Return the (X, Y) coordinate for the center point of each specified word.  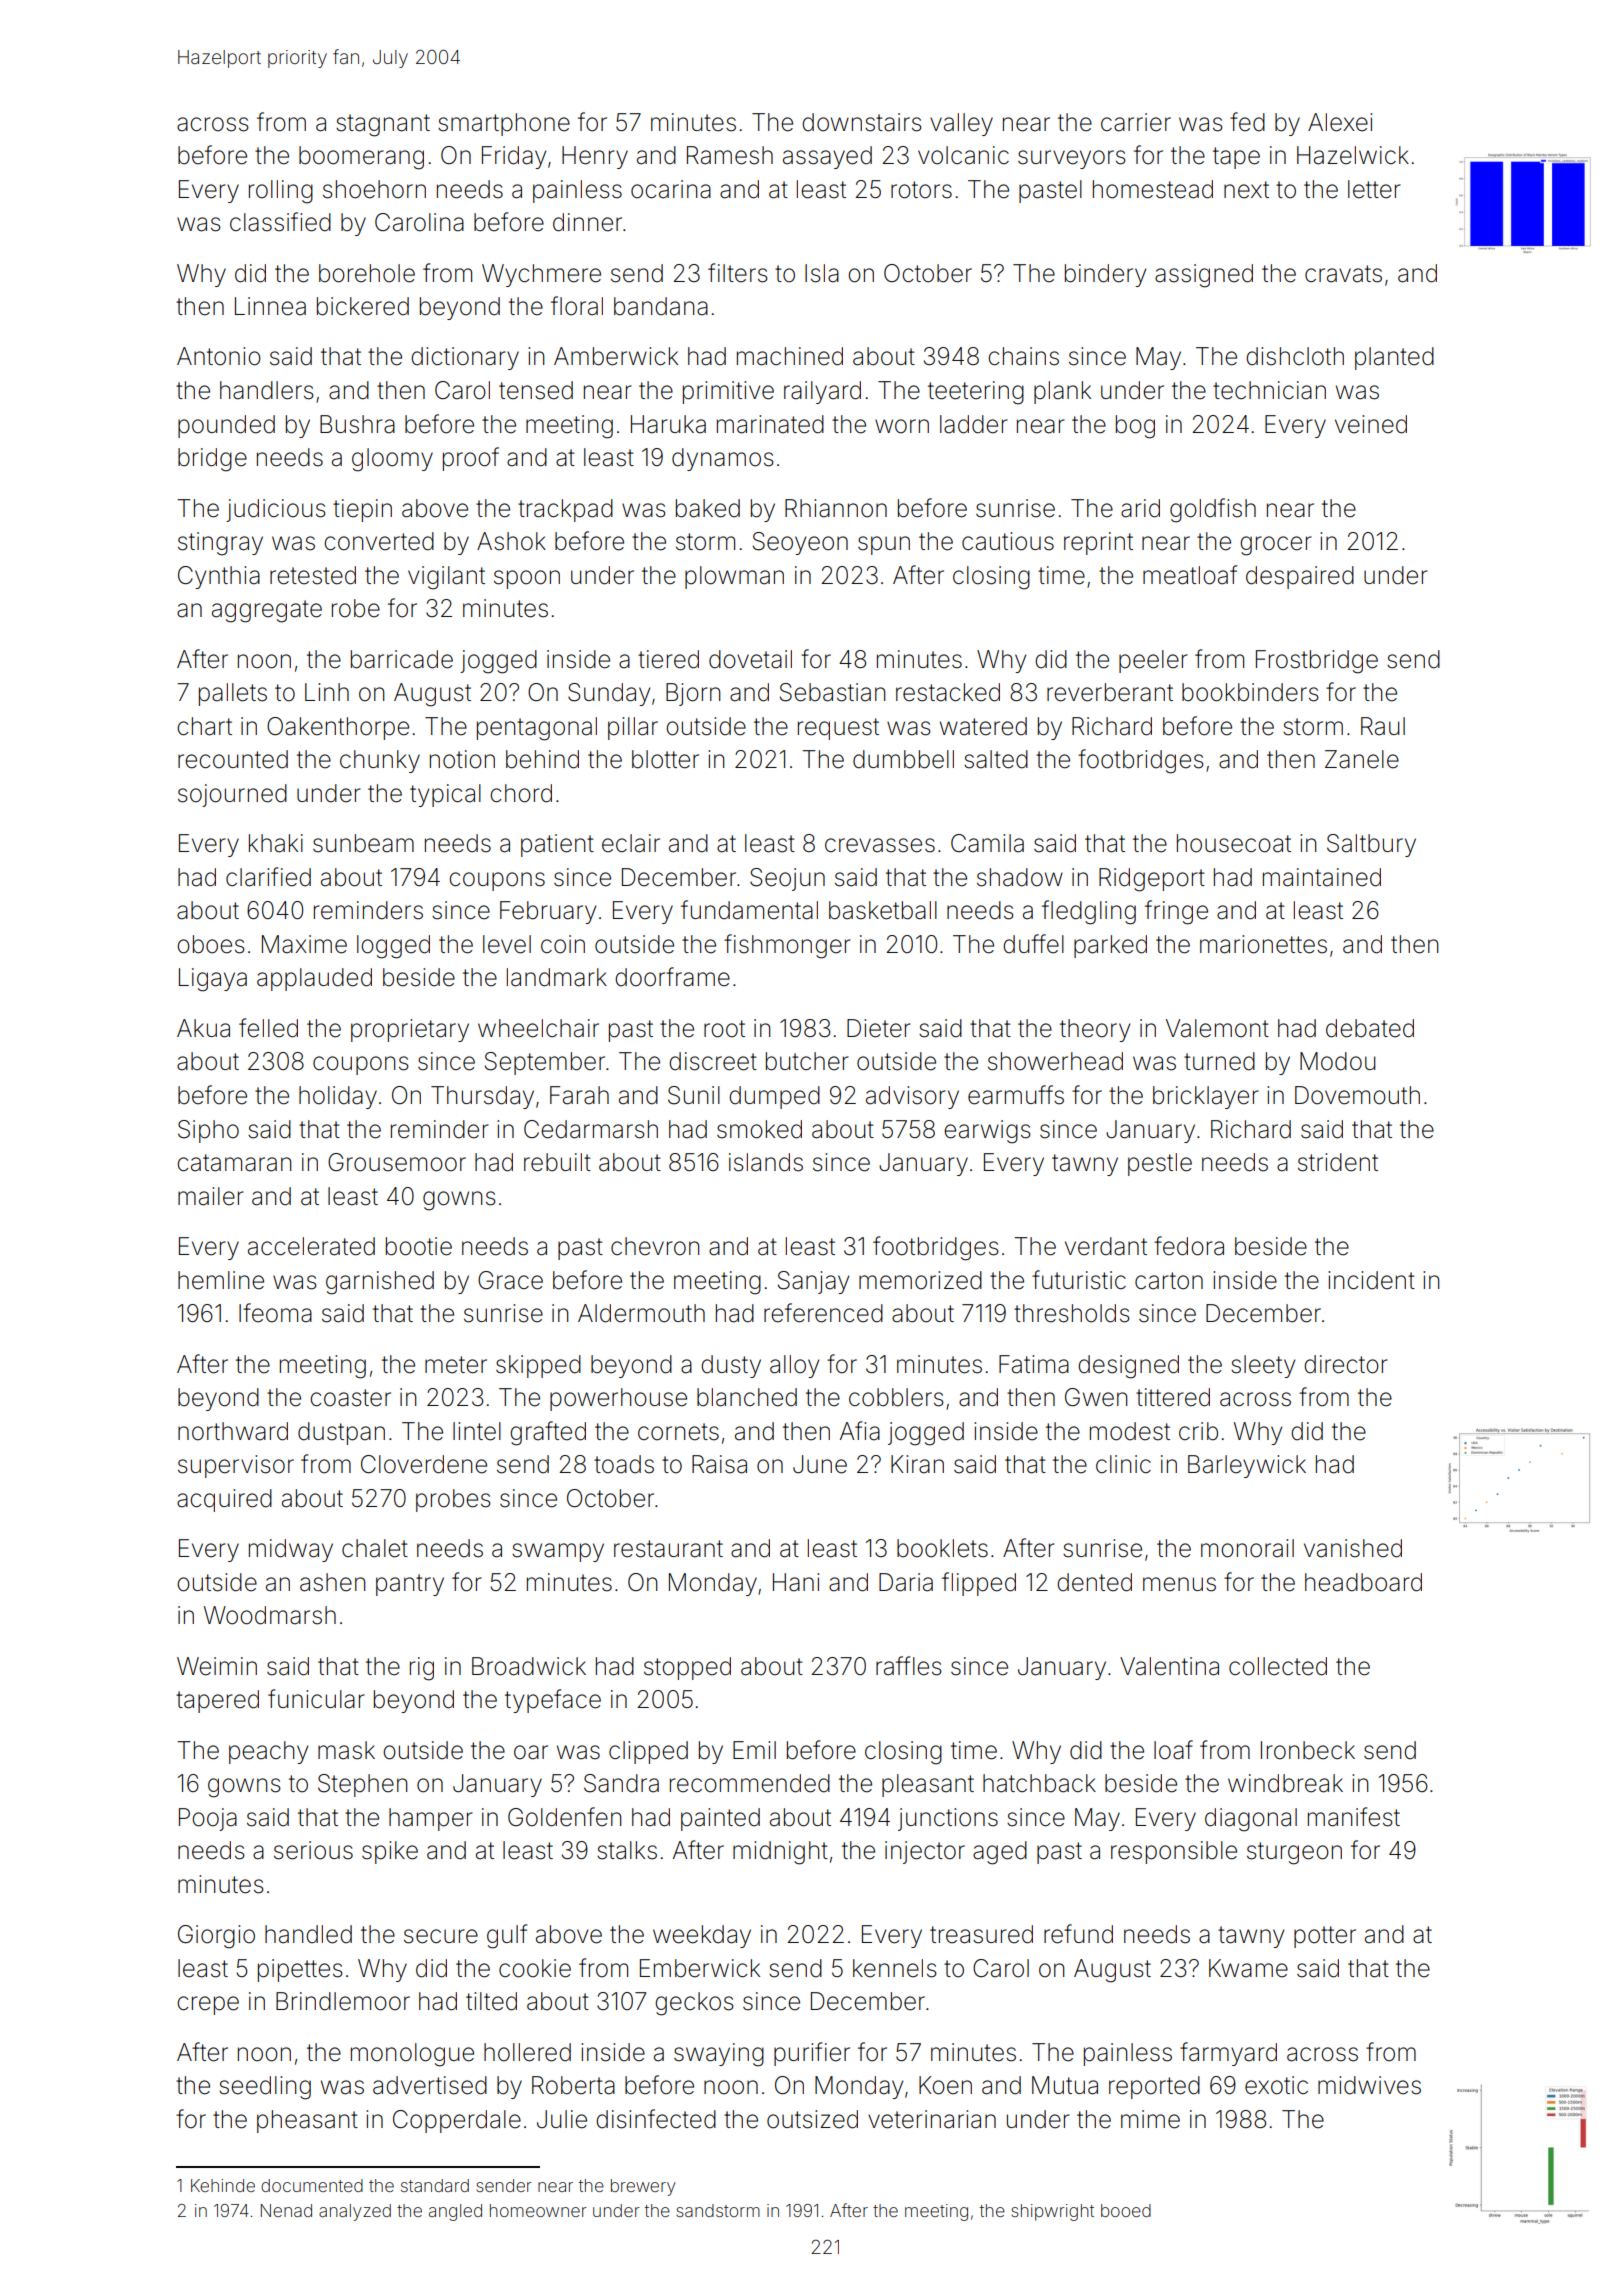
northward (233, 1431)
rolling (281, 192)
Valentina (1169, 1666)
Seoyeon (800, 543)
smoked (759, 1129)
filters (738, 273)
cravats (1343, 274)
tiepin (362, 510)
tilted (491, 2001)
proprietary (410, 1030)
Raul (1383, 726)
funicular (316, 1699)
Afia (860, 1431)
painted (720, 1819)
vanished (1353, 1548)
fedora (1189, 1246)
